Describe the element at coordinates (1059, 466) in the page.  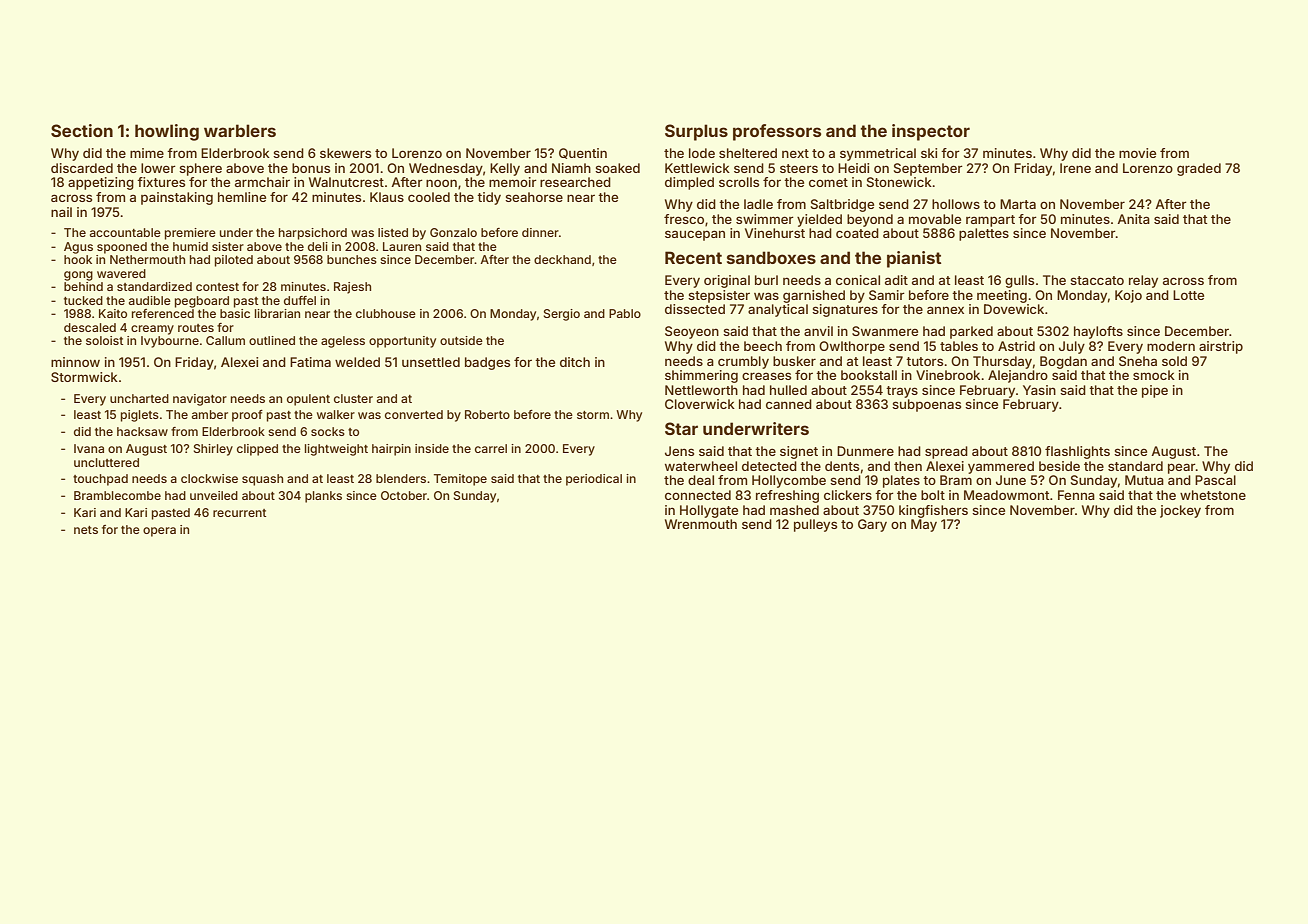
I see `beside` at that location.
